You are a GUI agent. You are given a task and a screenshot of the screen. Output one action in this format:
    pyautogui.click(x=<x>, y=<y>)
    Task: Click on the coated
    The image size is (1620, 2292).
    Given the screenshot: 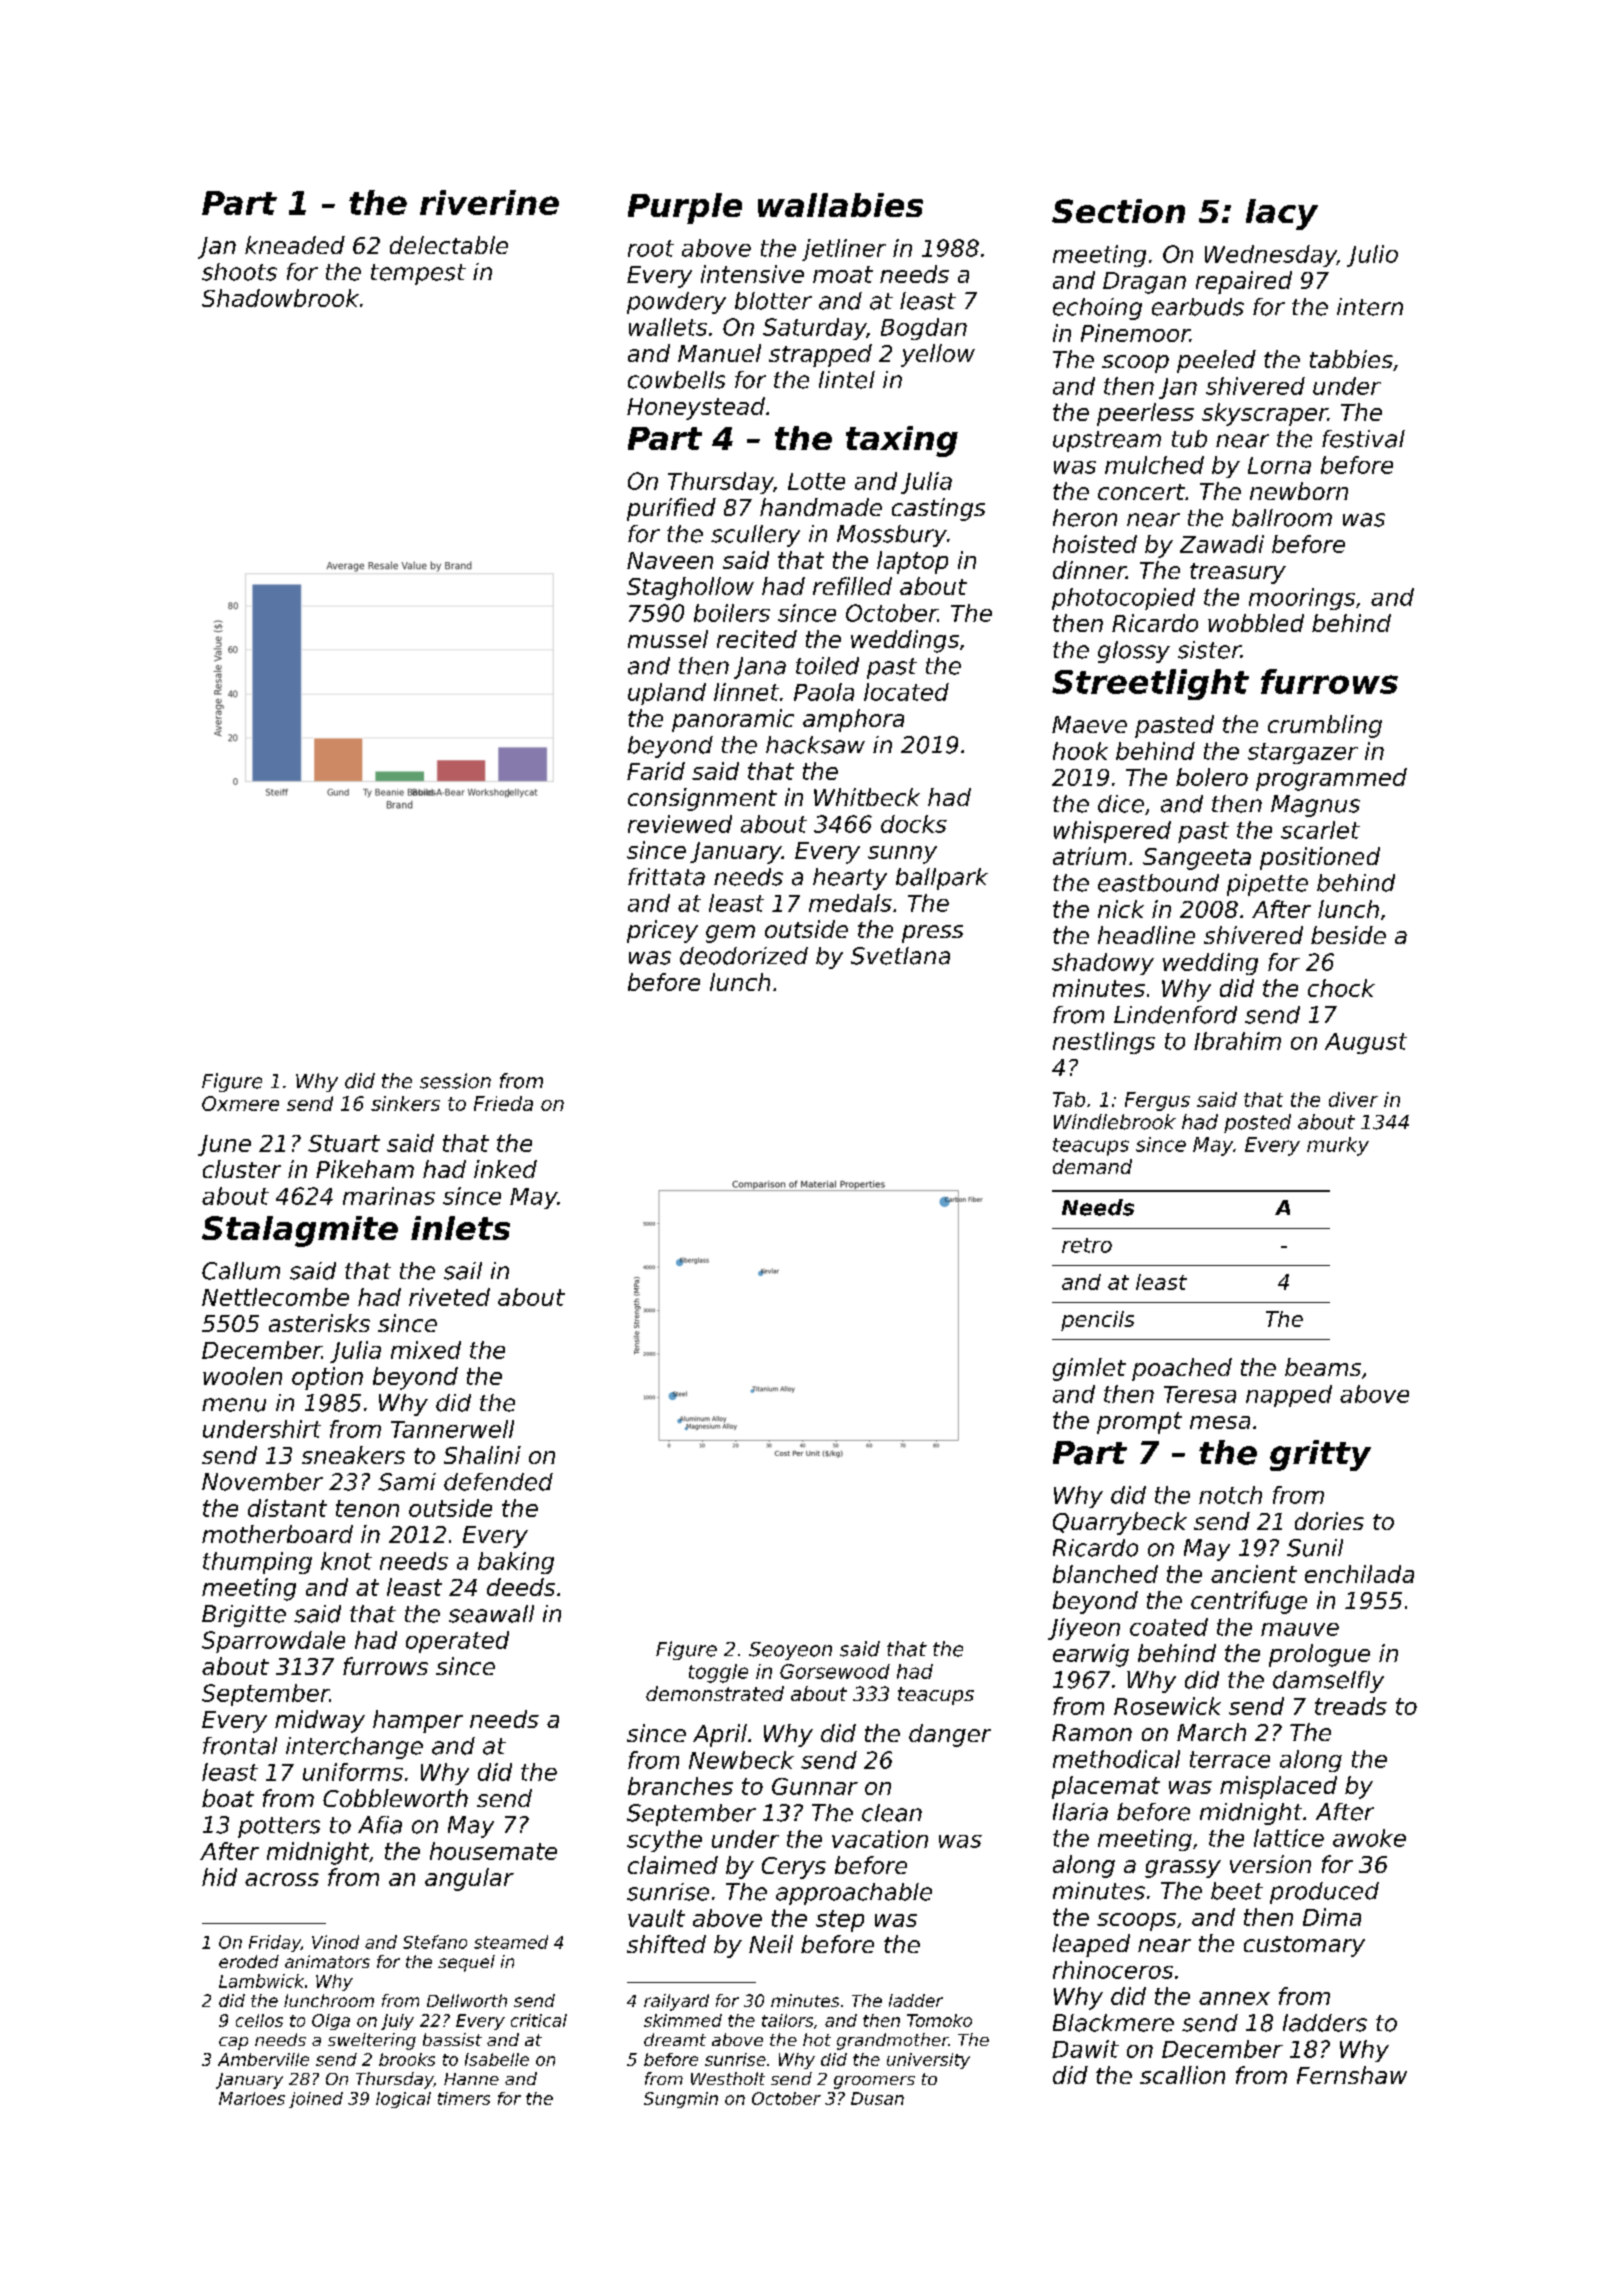 What is the action you would take?
    pyautogui.click(x=1169, y=1627)
